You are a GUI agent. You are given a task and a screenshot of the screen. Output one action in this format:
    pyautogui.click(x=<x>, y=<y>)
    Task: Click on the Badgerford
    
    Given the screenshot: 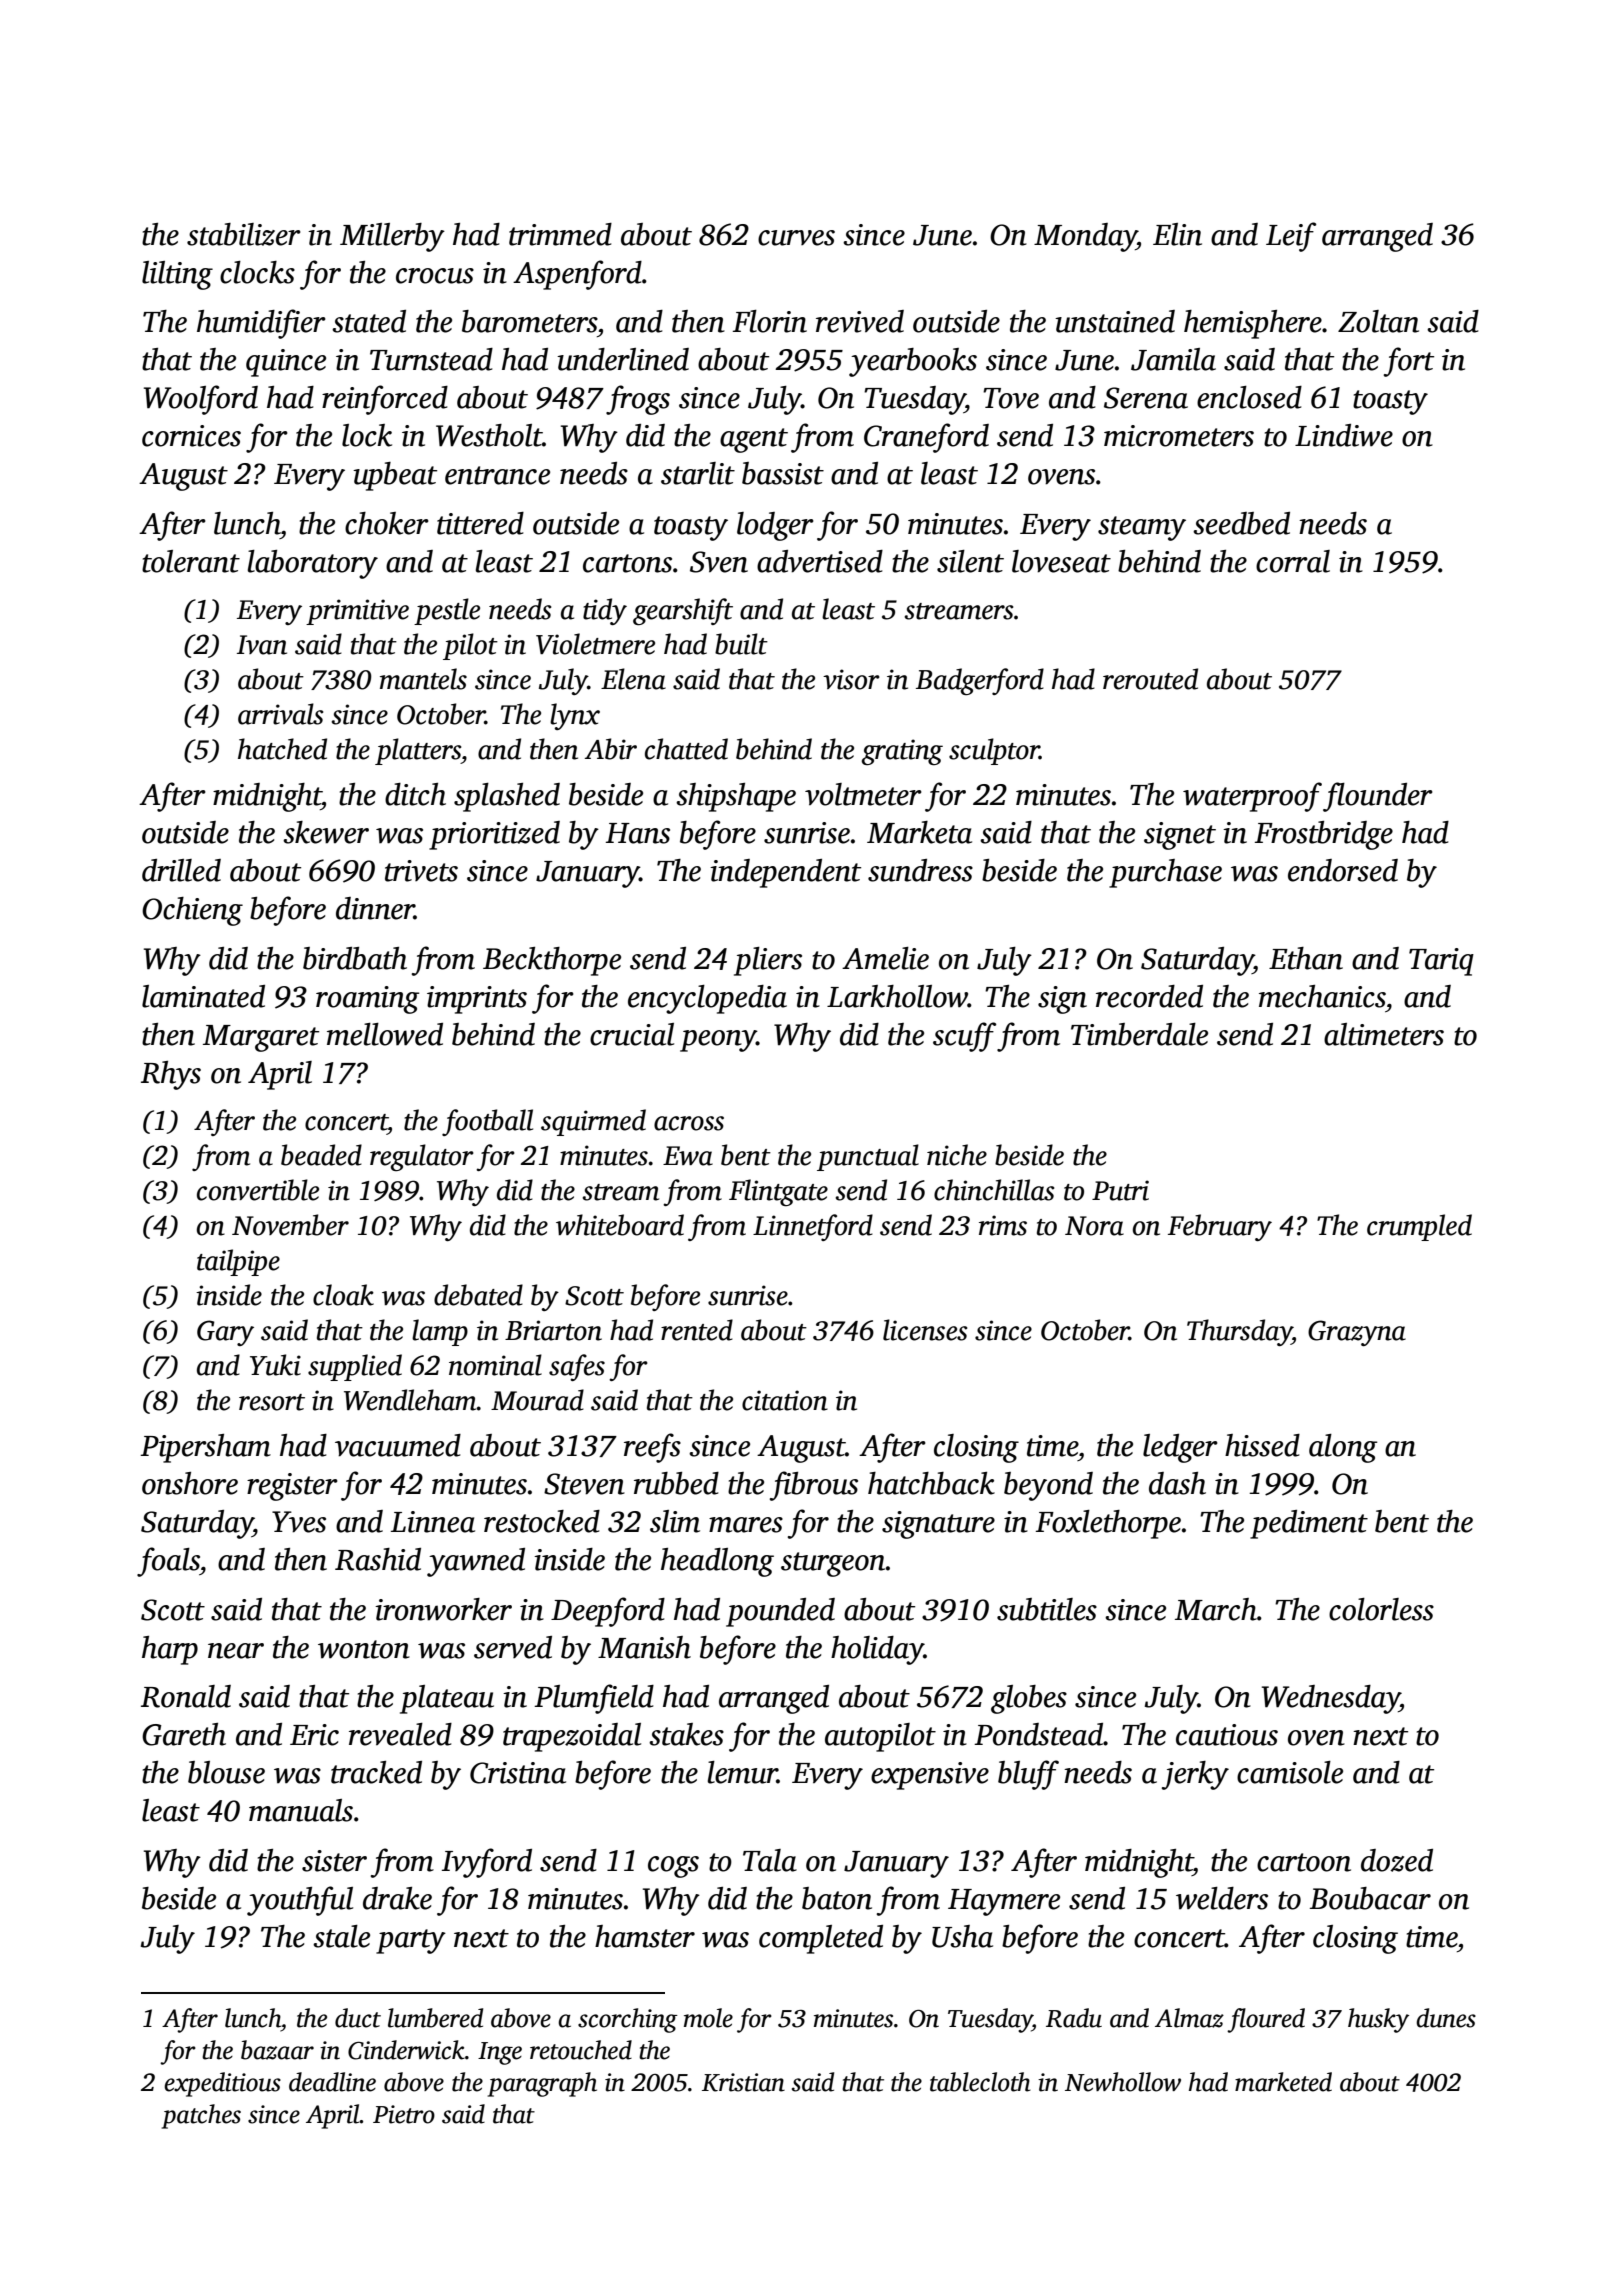 What is the action you would take?
    pyautogui.click(x=980, y=681)
